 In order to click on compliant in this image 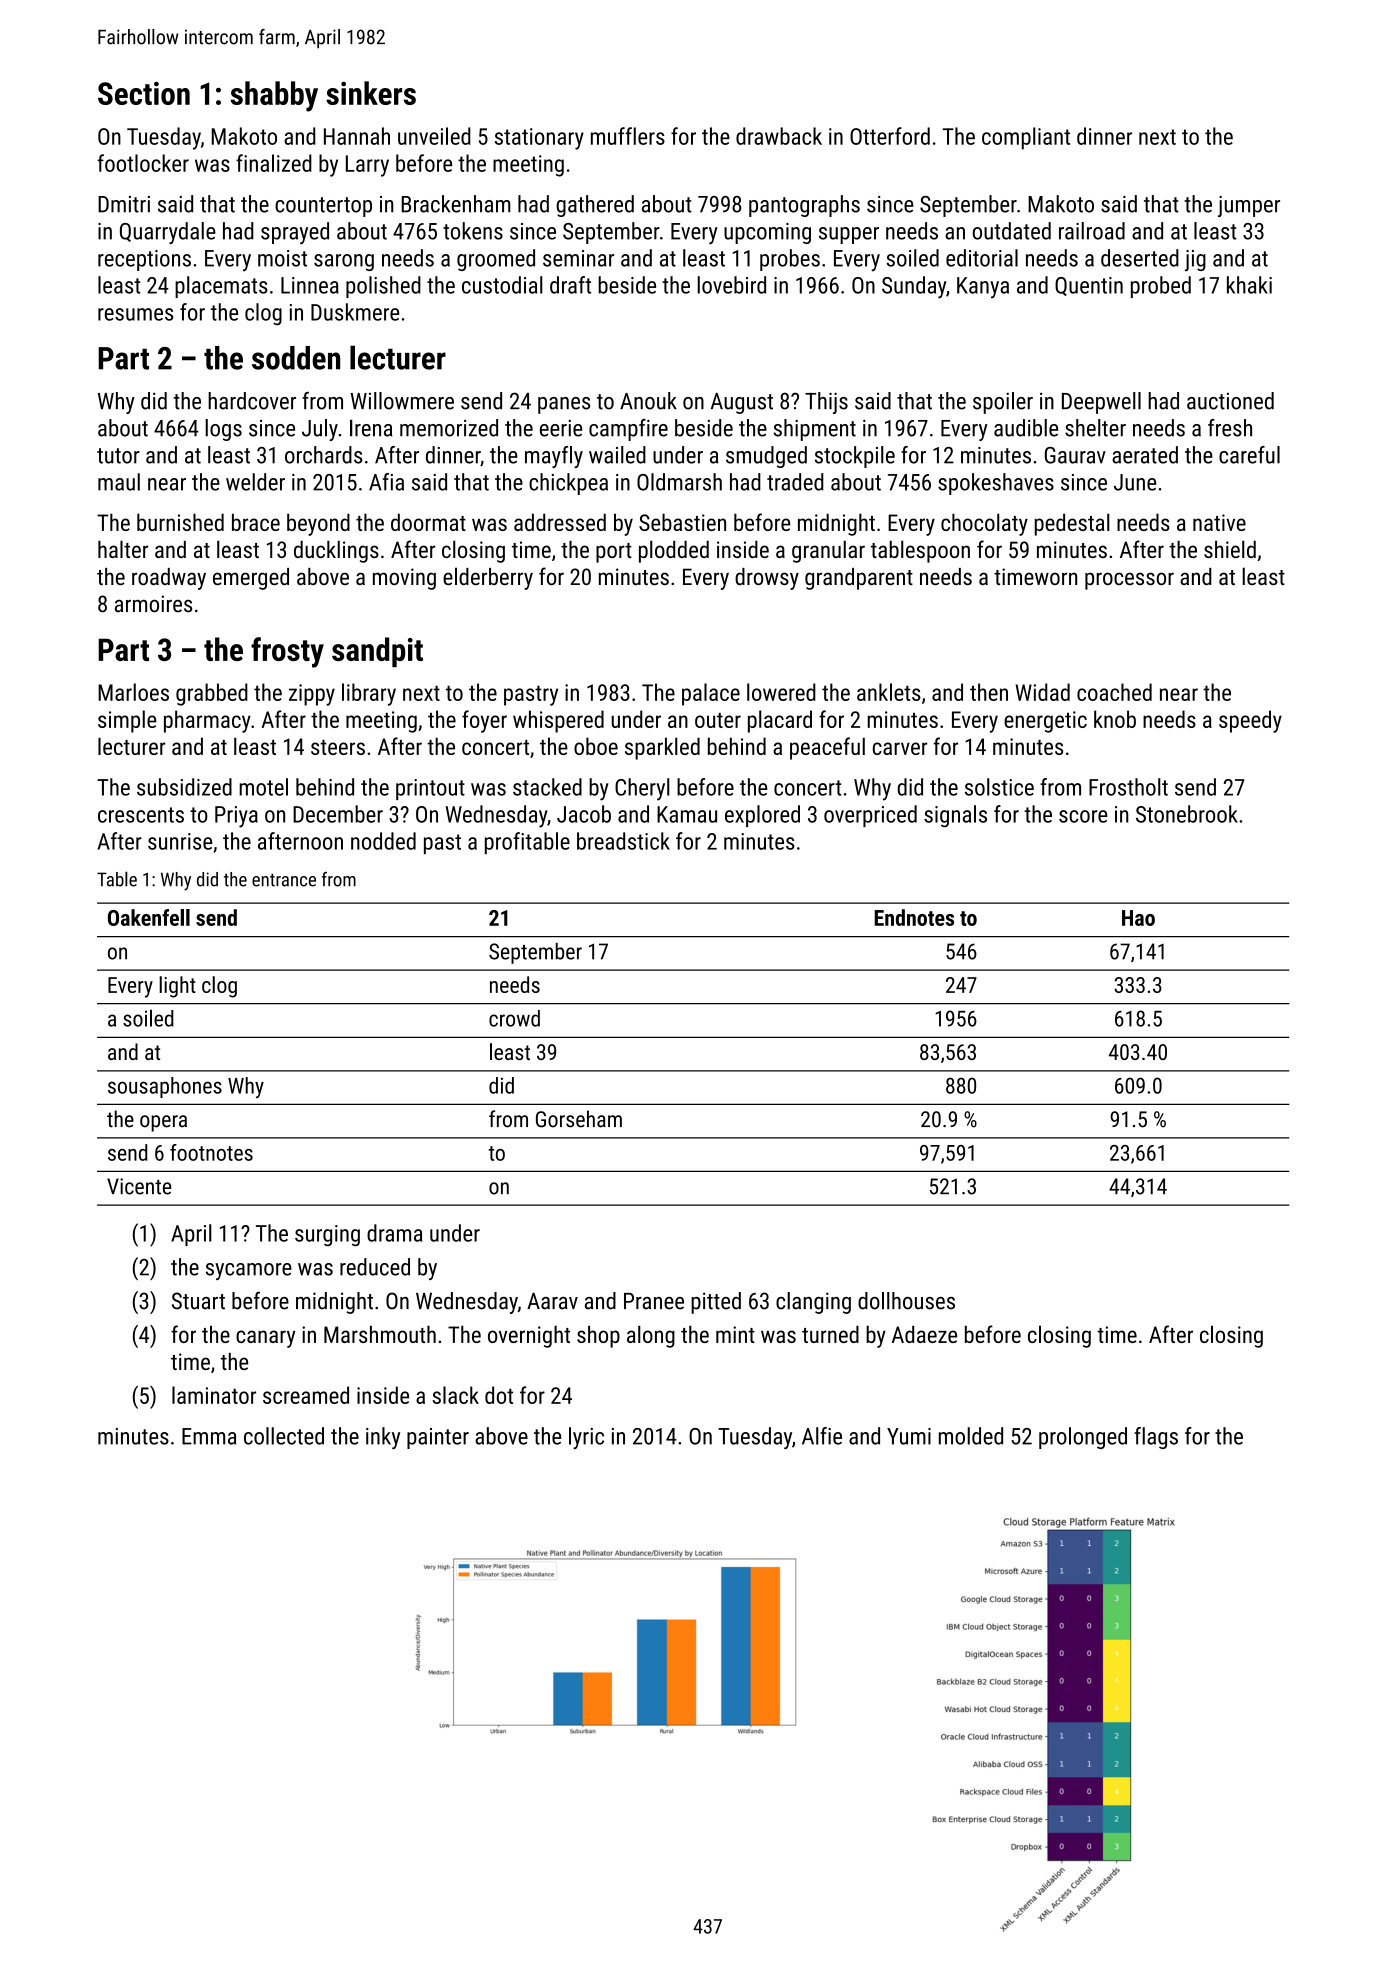, I will do `click(1026, 138)`.
